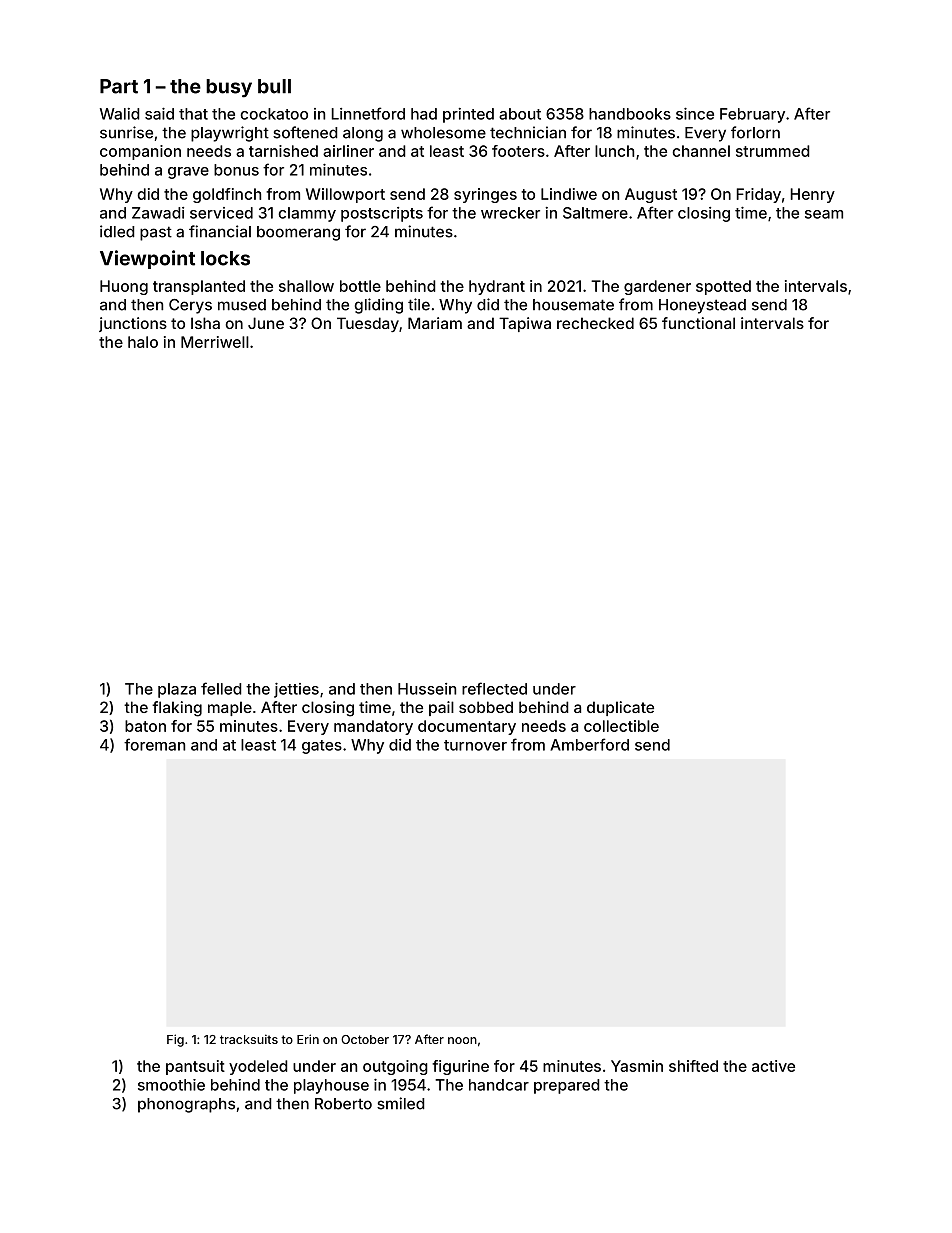 Image resolution: width=952 pixels, height=1233 pixels. What do you see at coordinates (520, 114) in the document?
I see `about` at bounding box center [520, 114].
